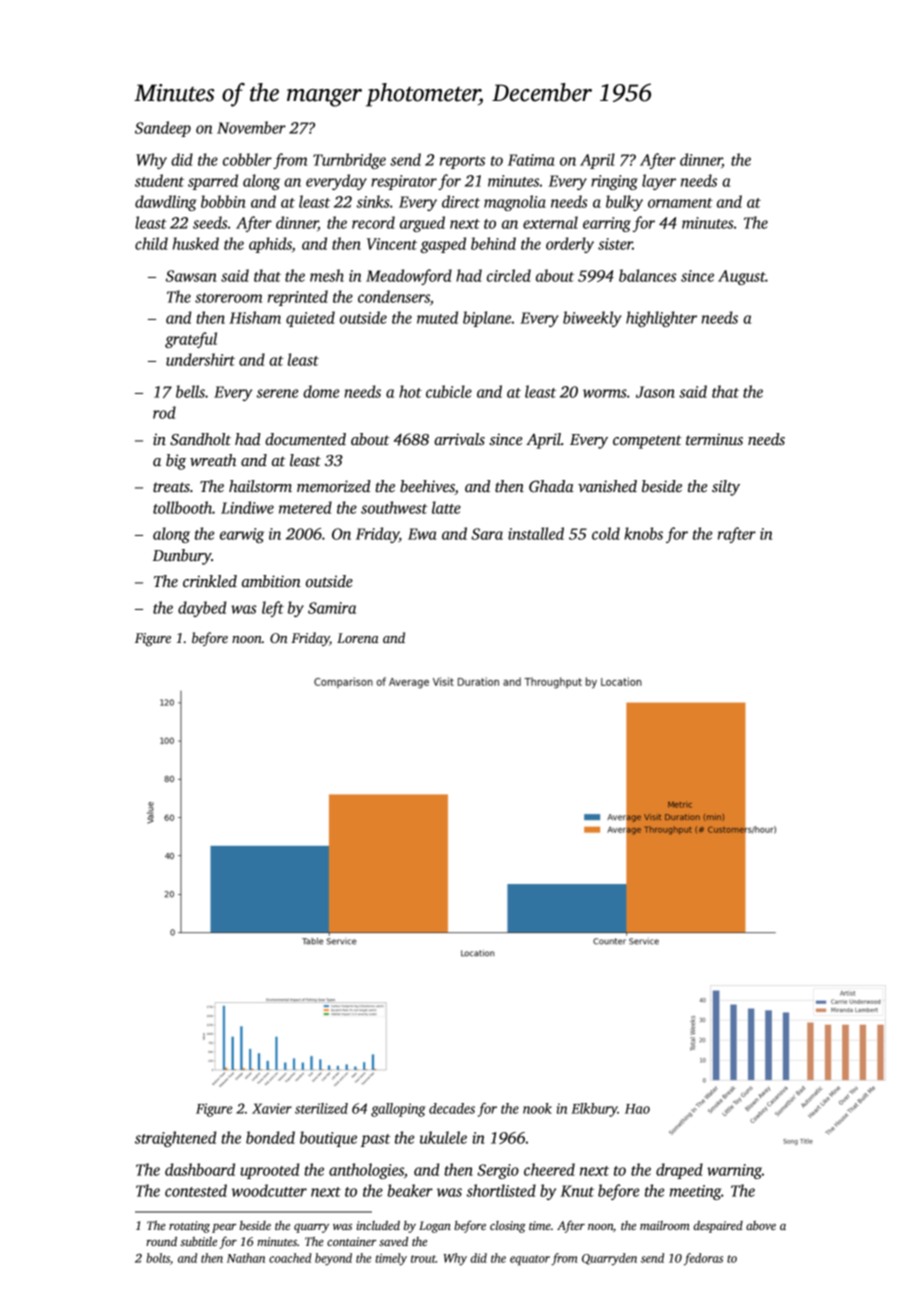  I want to click on highlighter, so click(661, 319).
